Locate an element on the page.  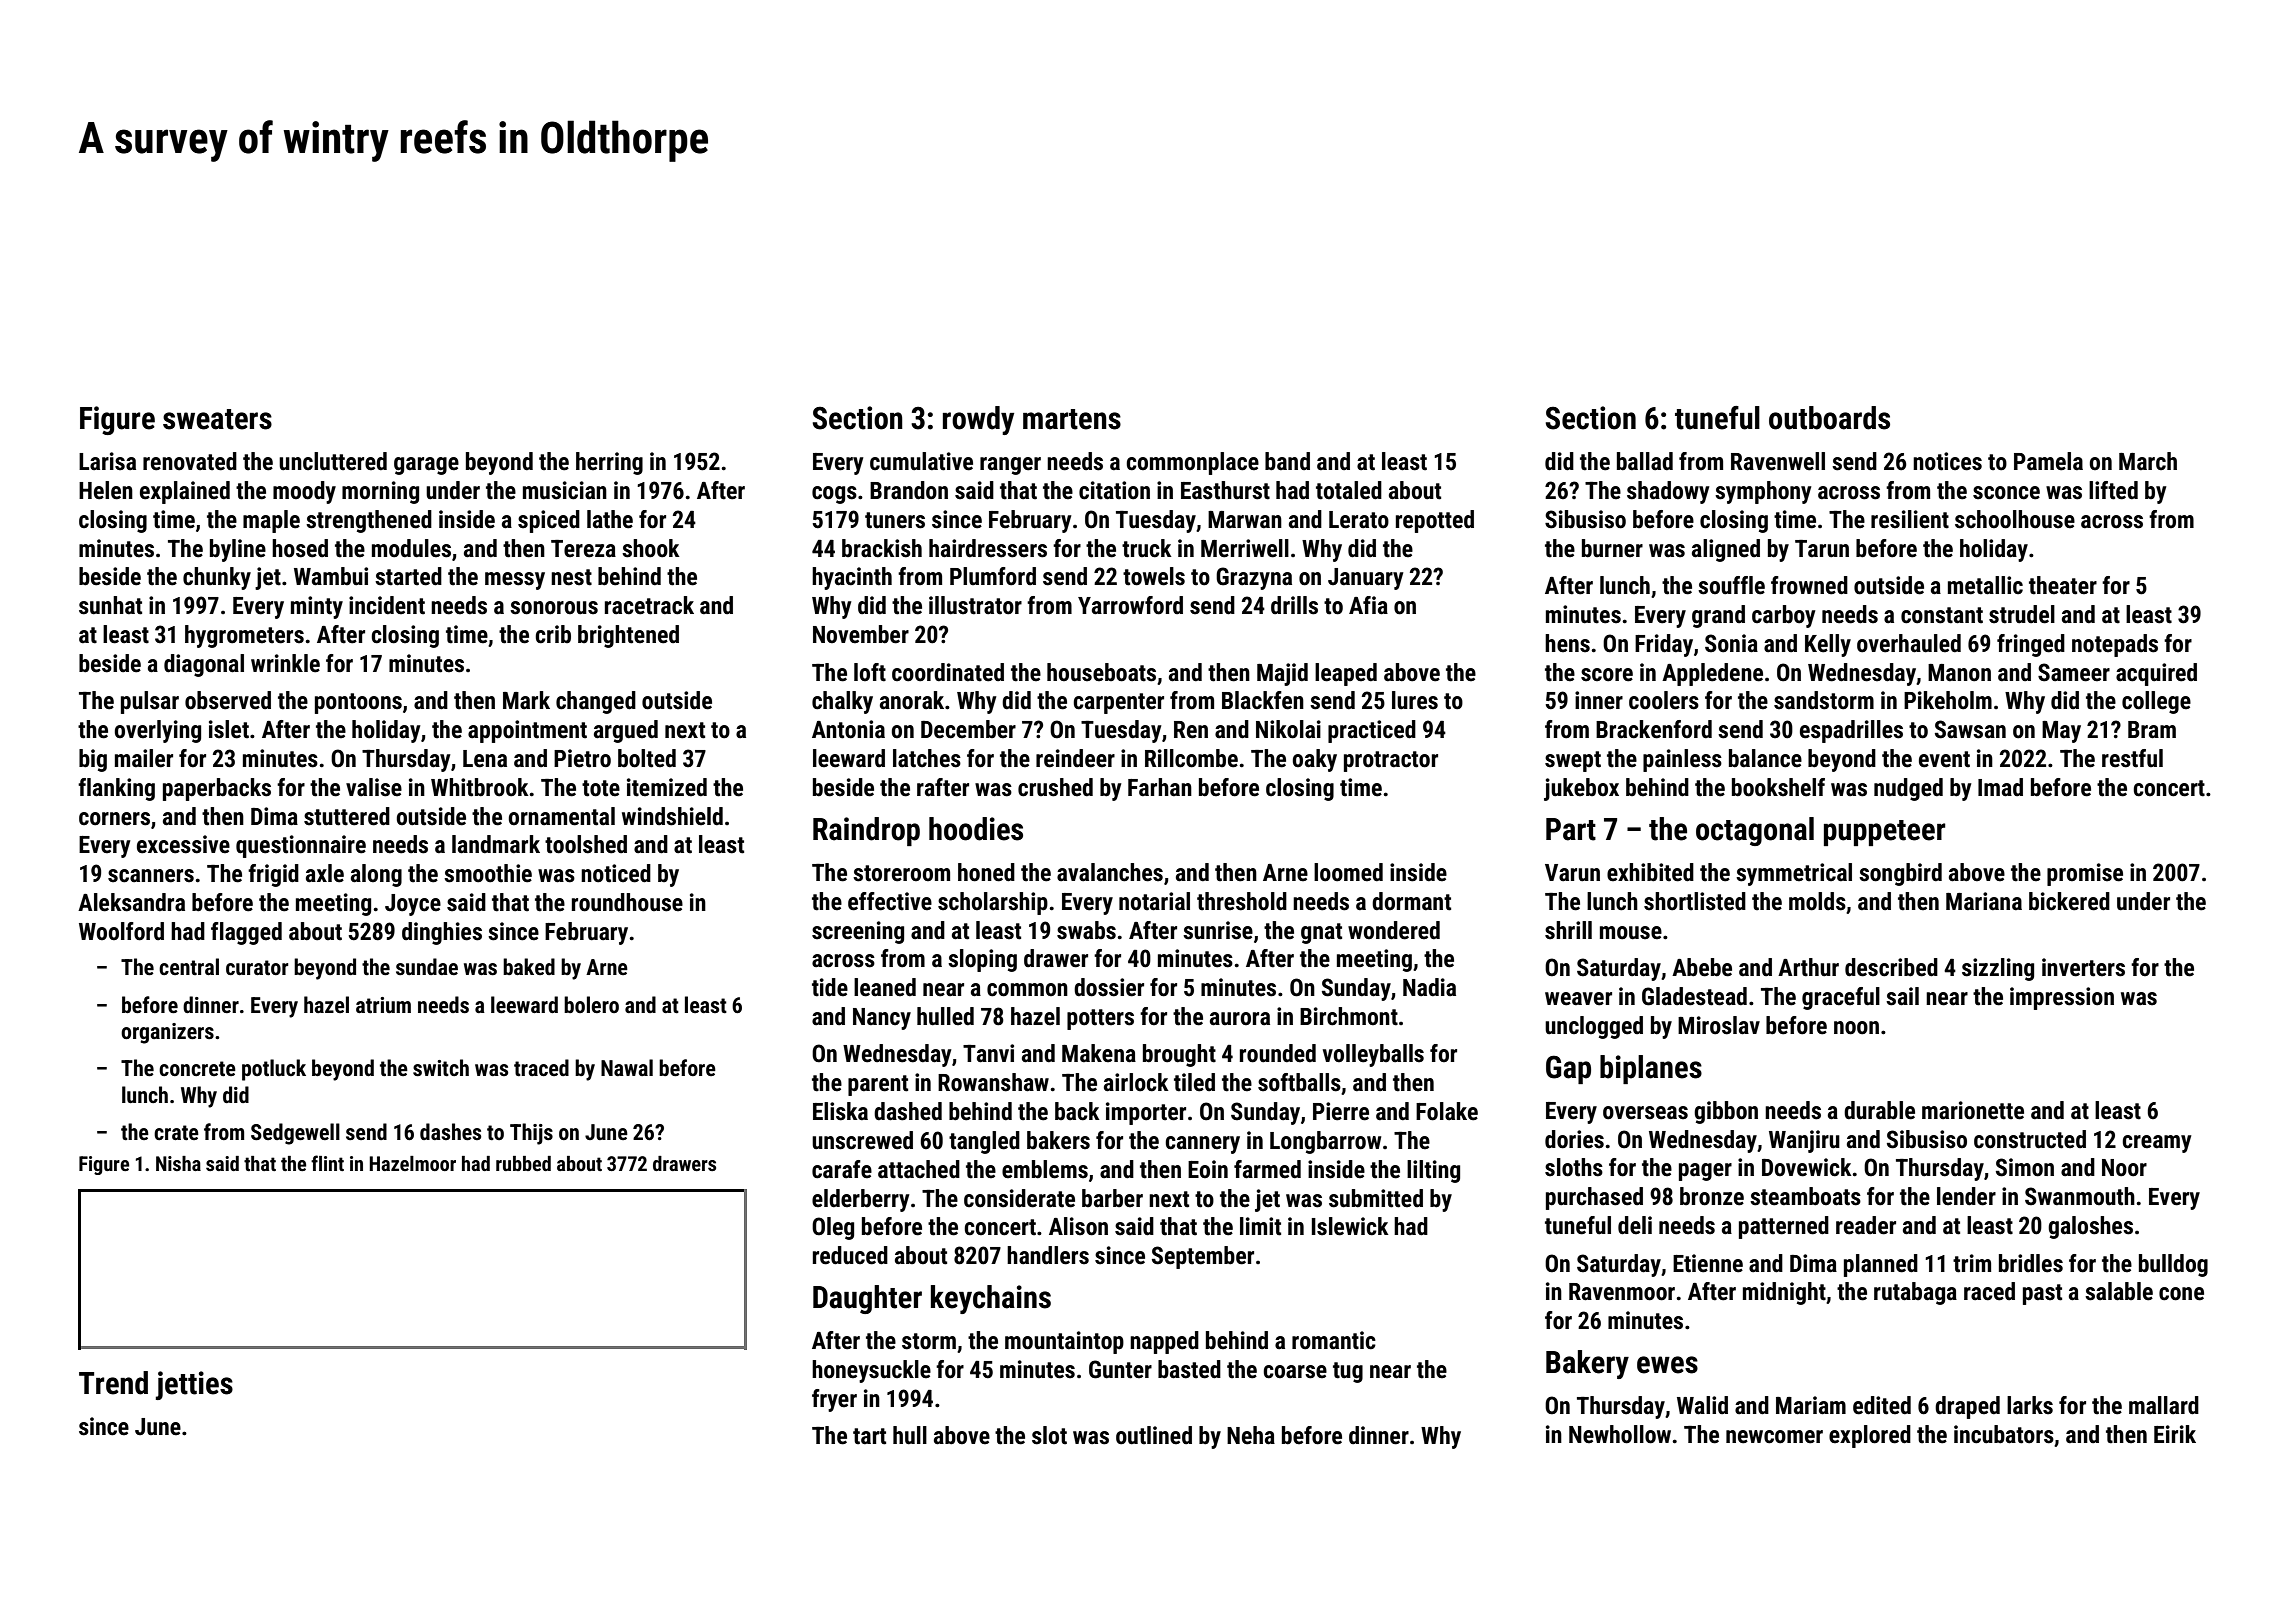
jetties is located at coordinates (194, 1385).
